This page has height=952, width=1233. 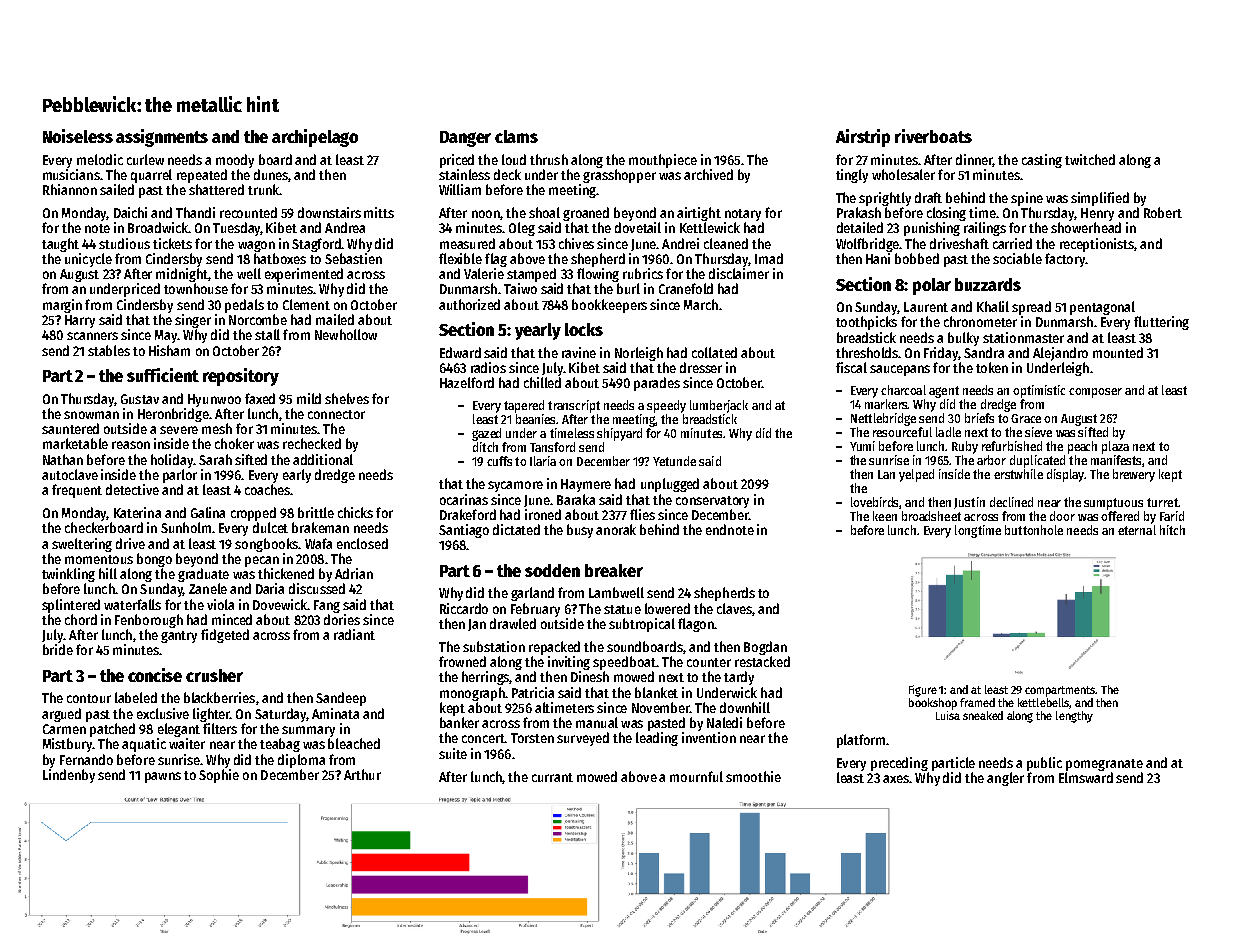 What do you see at coordinates (355, 512) in the page?
I see `chicks` at bounding box center [355, 512].
